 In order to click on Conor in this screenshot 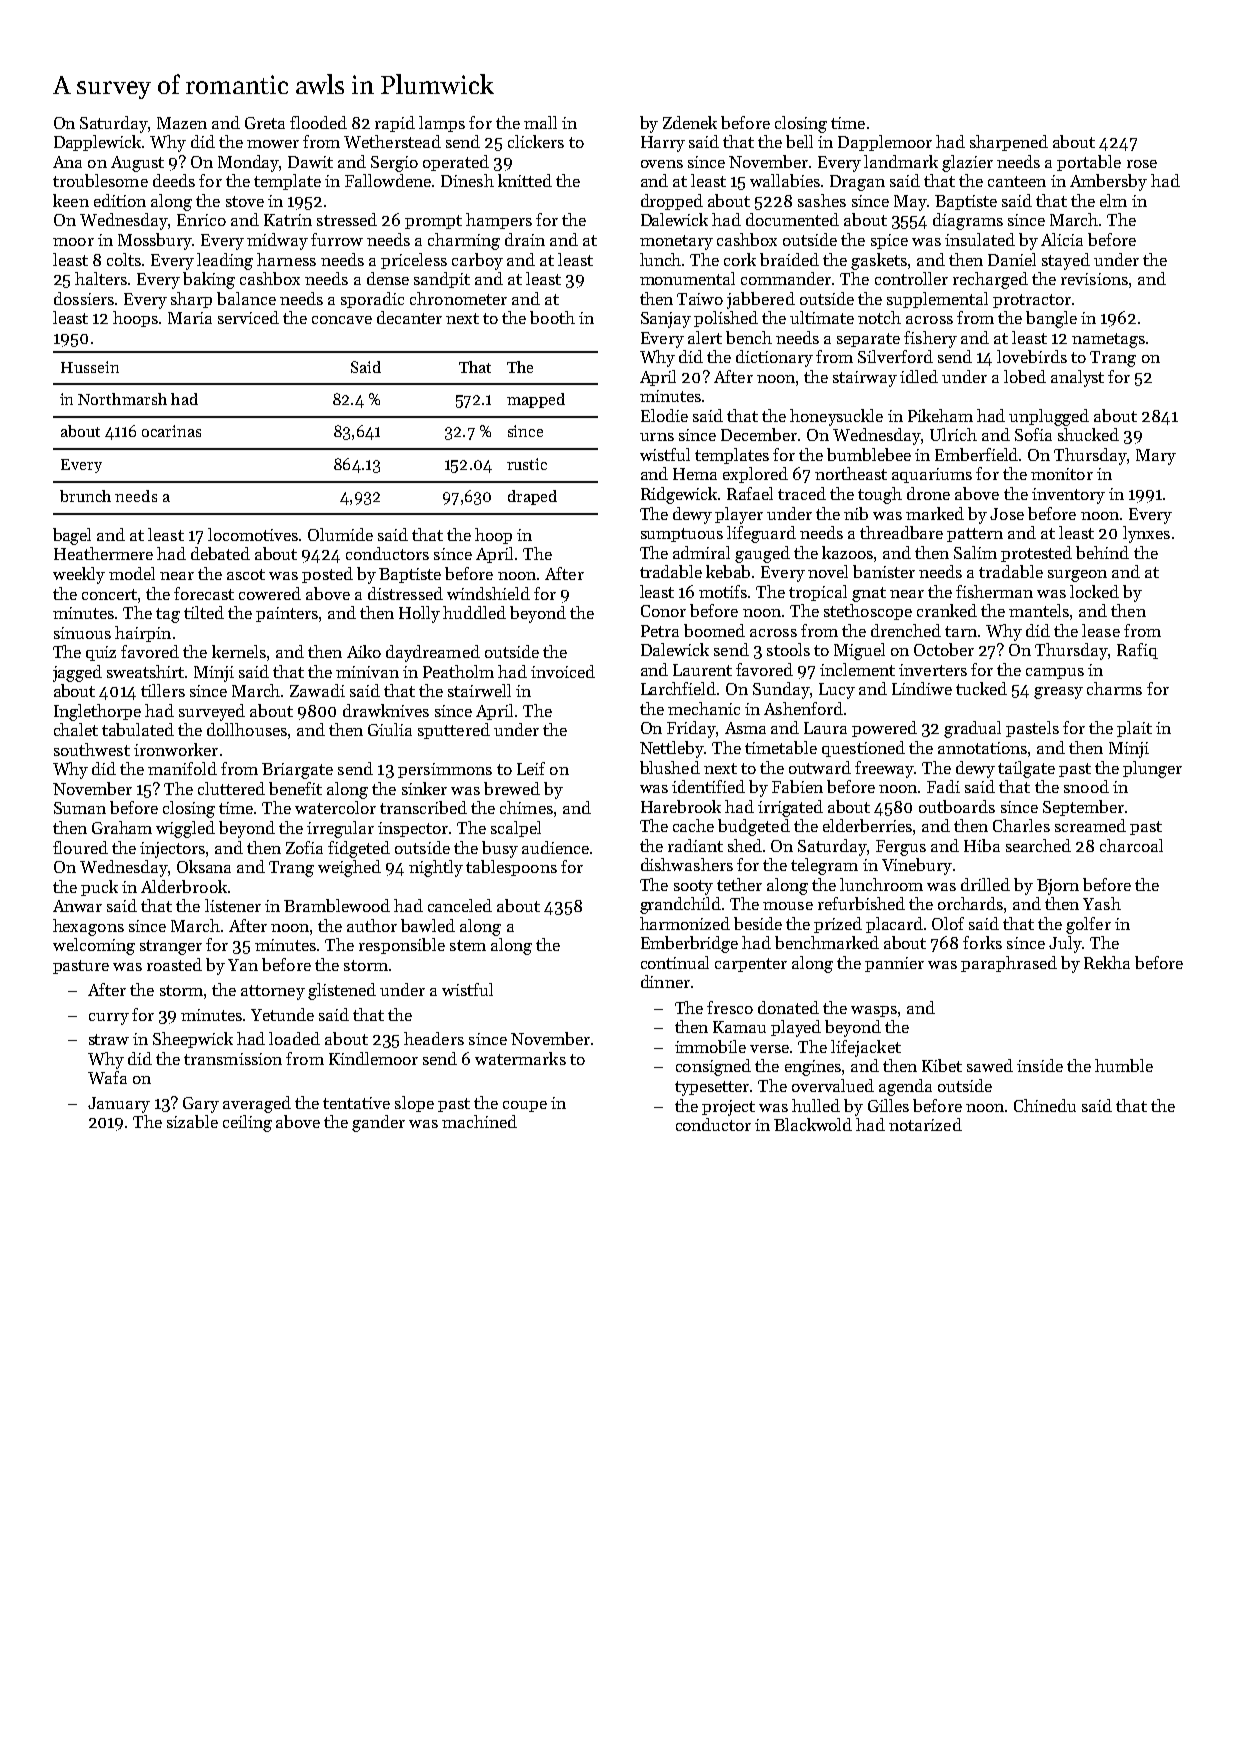, I will do `click(663, 611)`.
